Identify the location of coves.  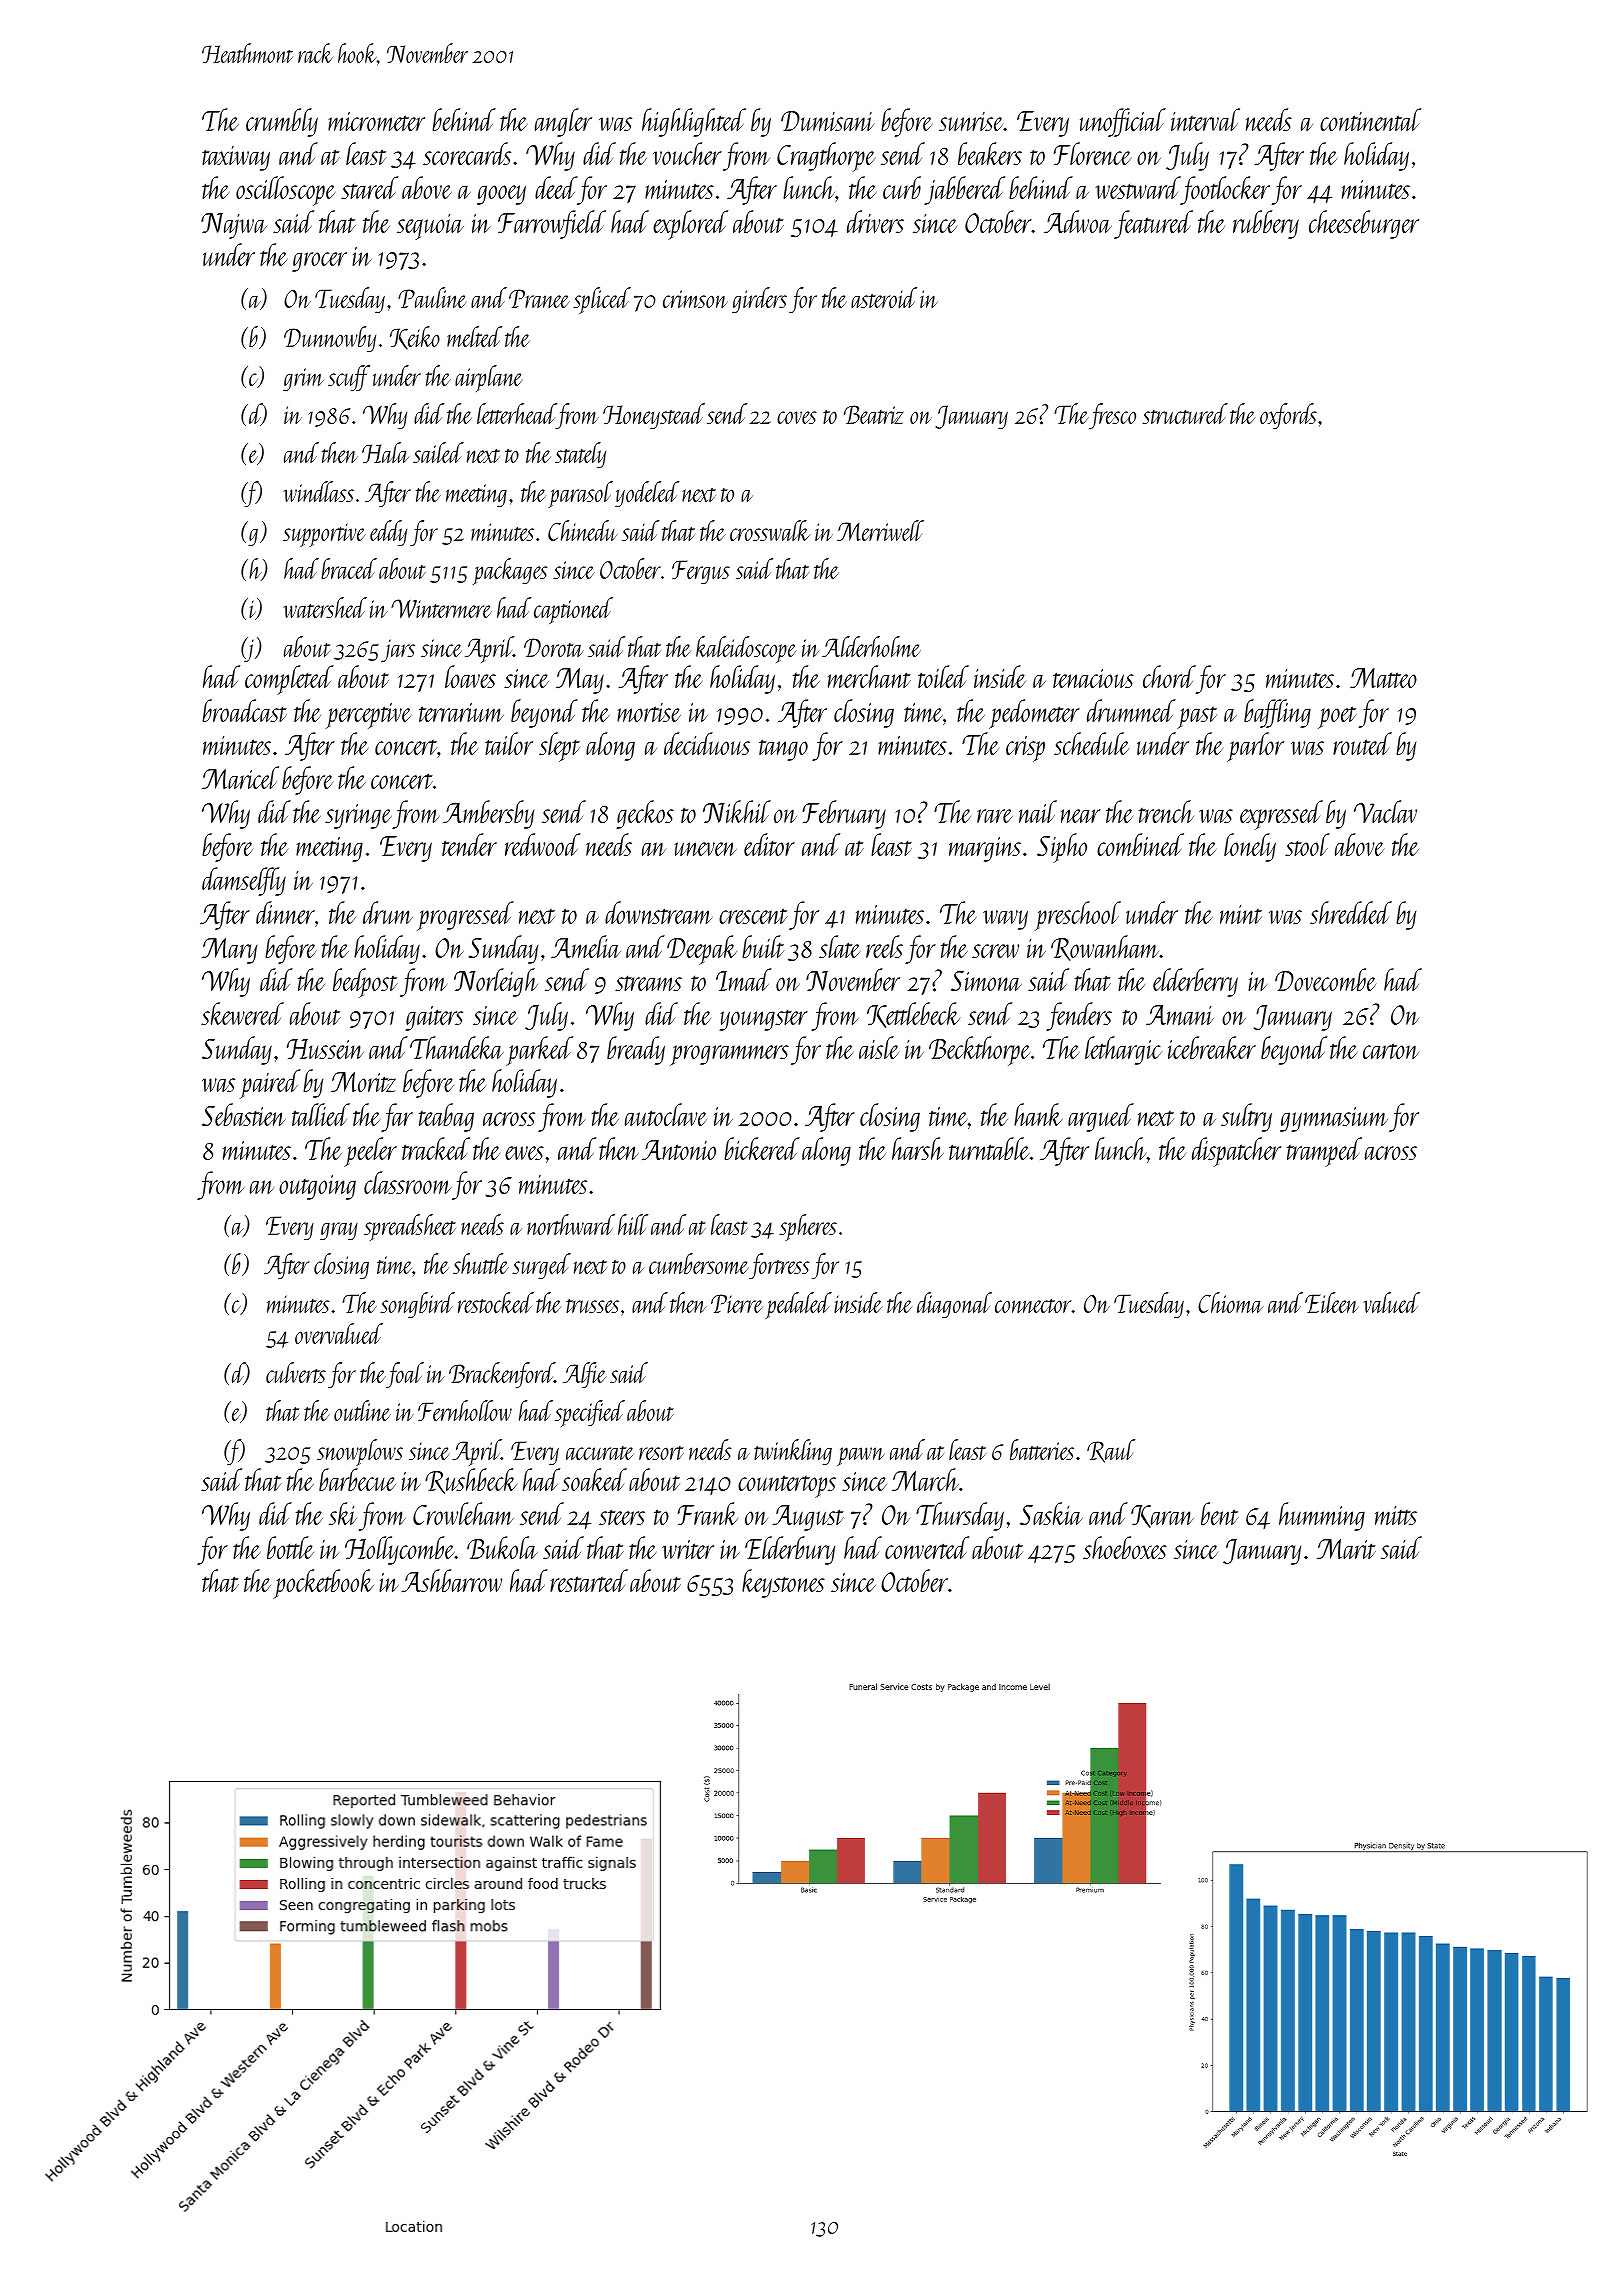
(797, 417).
